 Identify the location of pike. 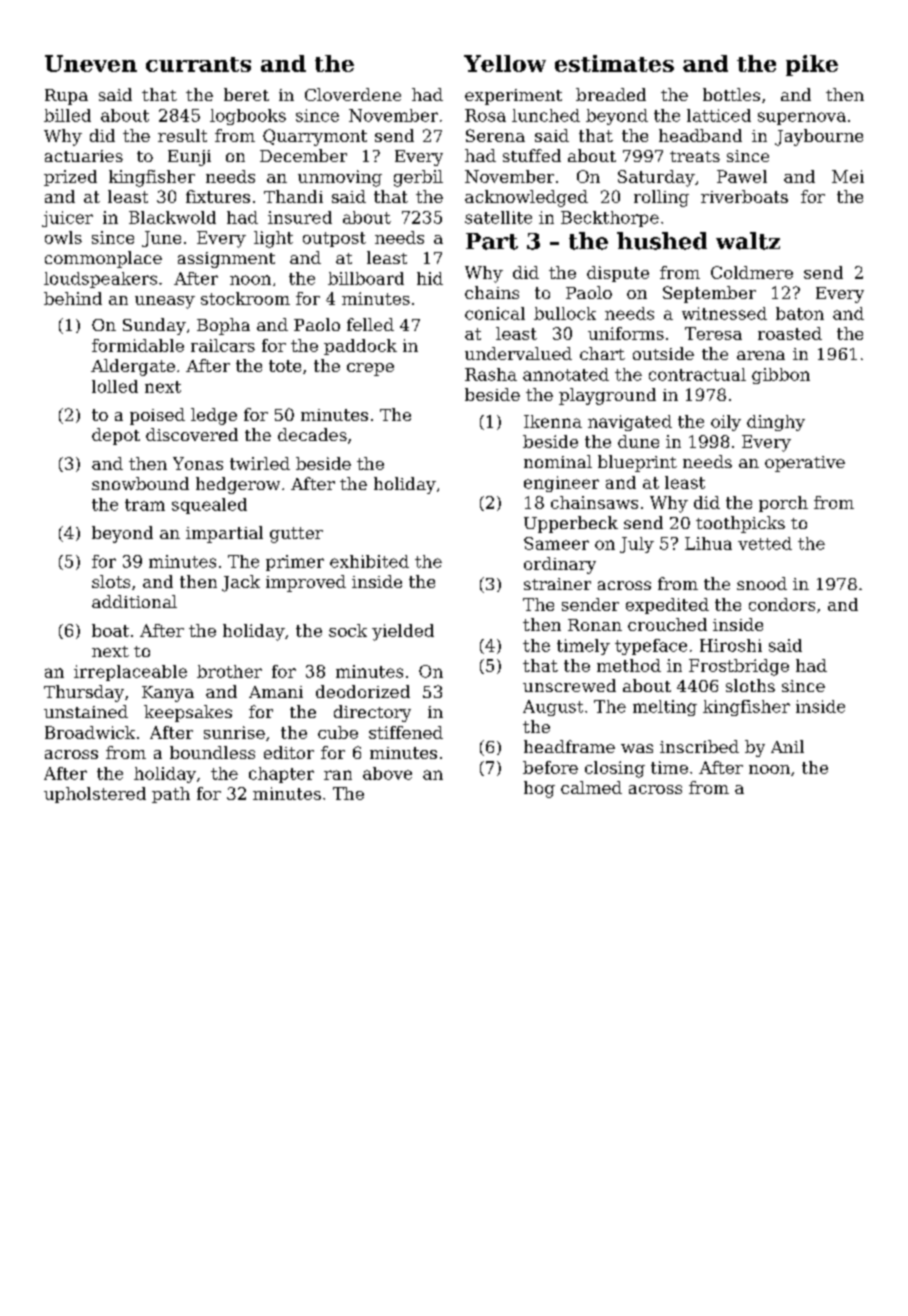
(812, 65).
